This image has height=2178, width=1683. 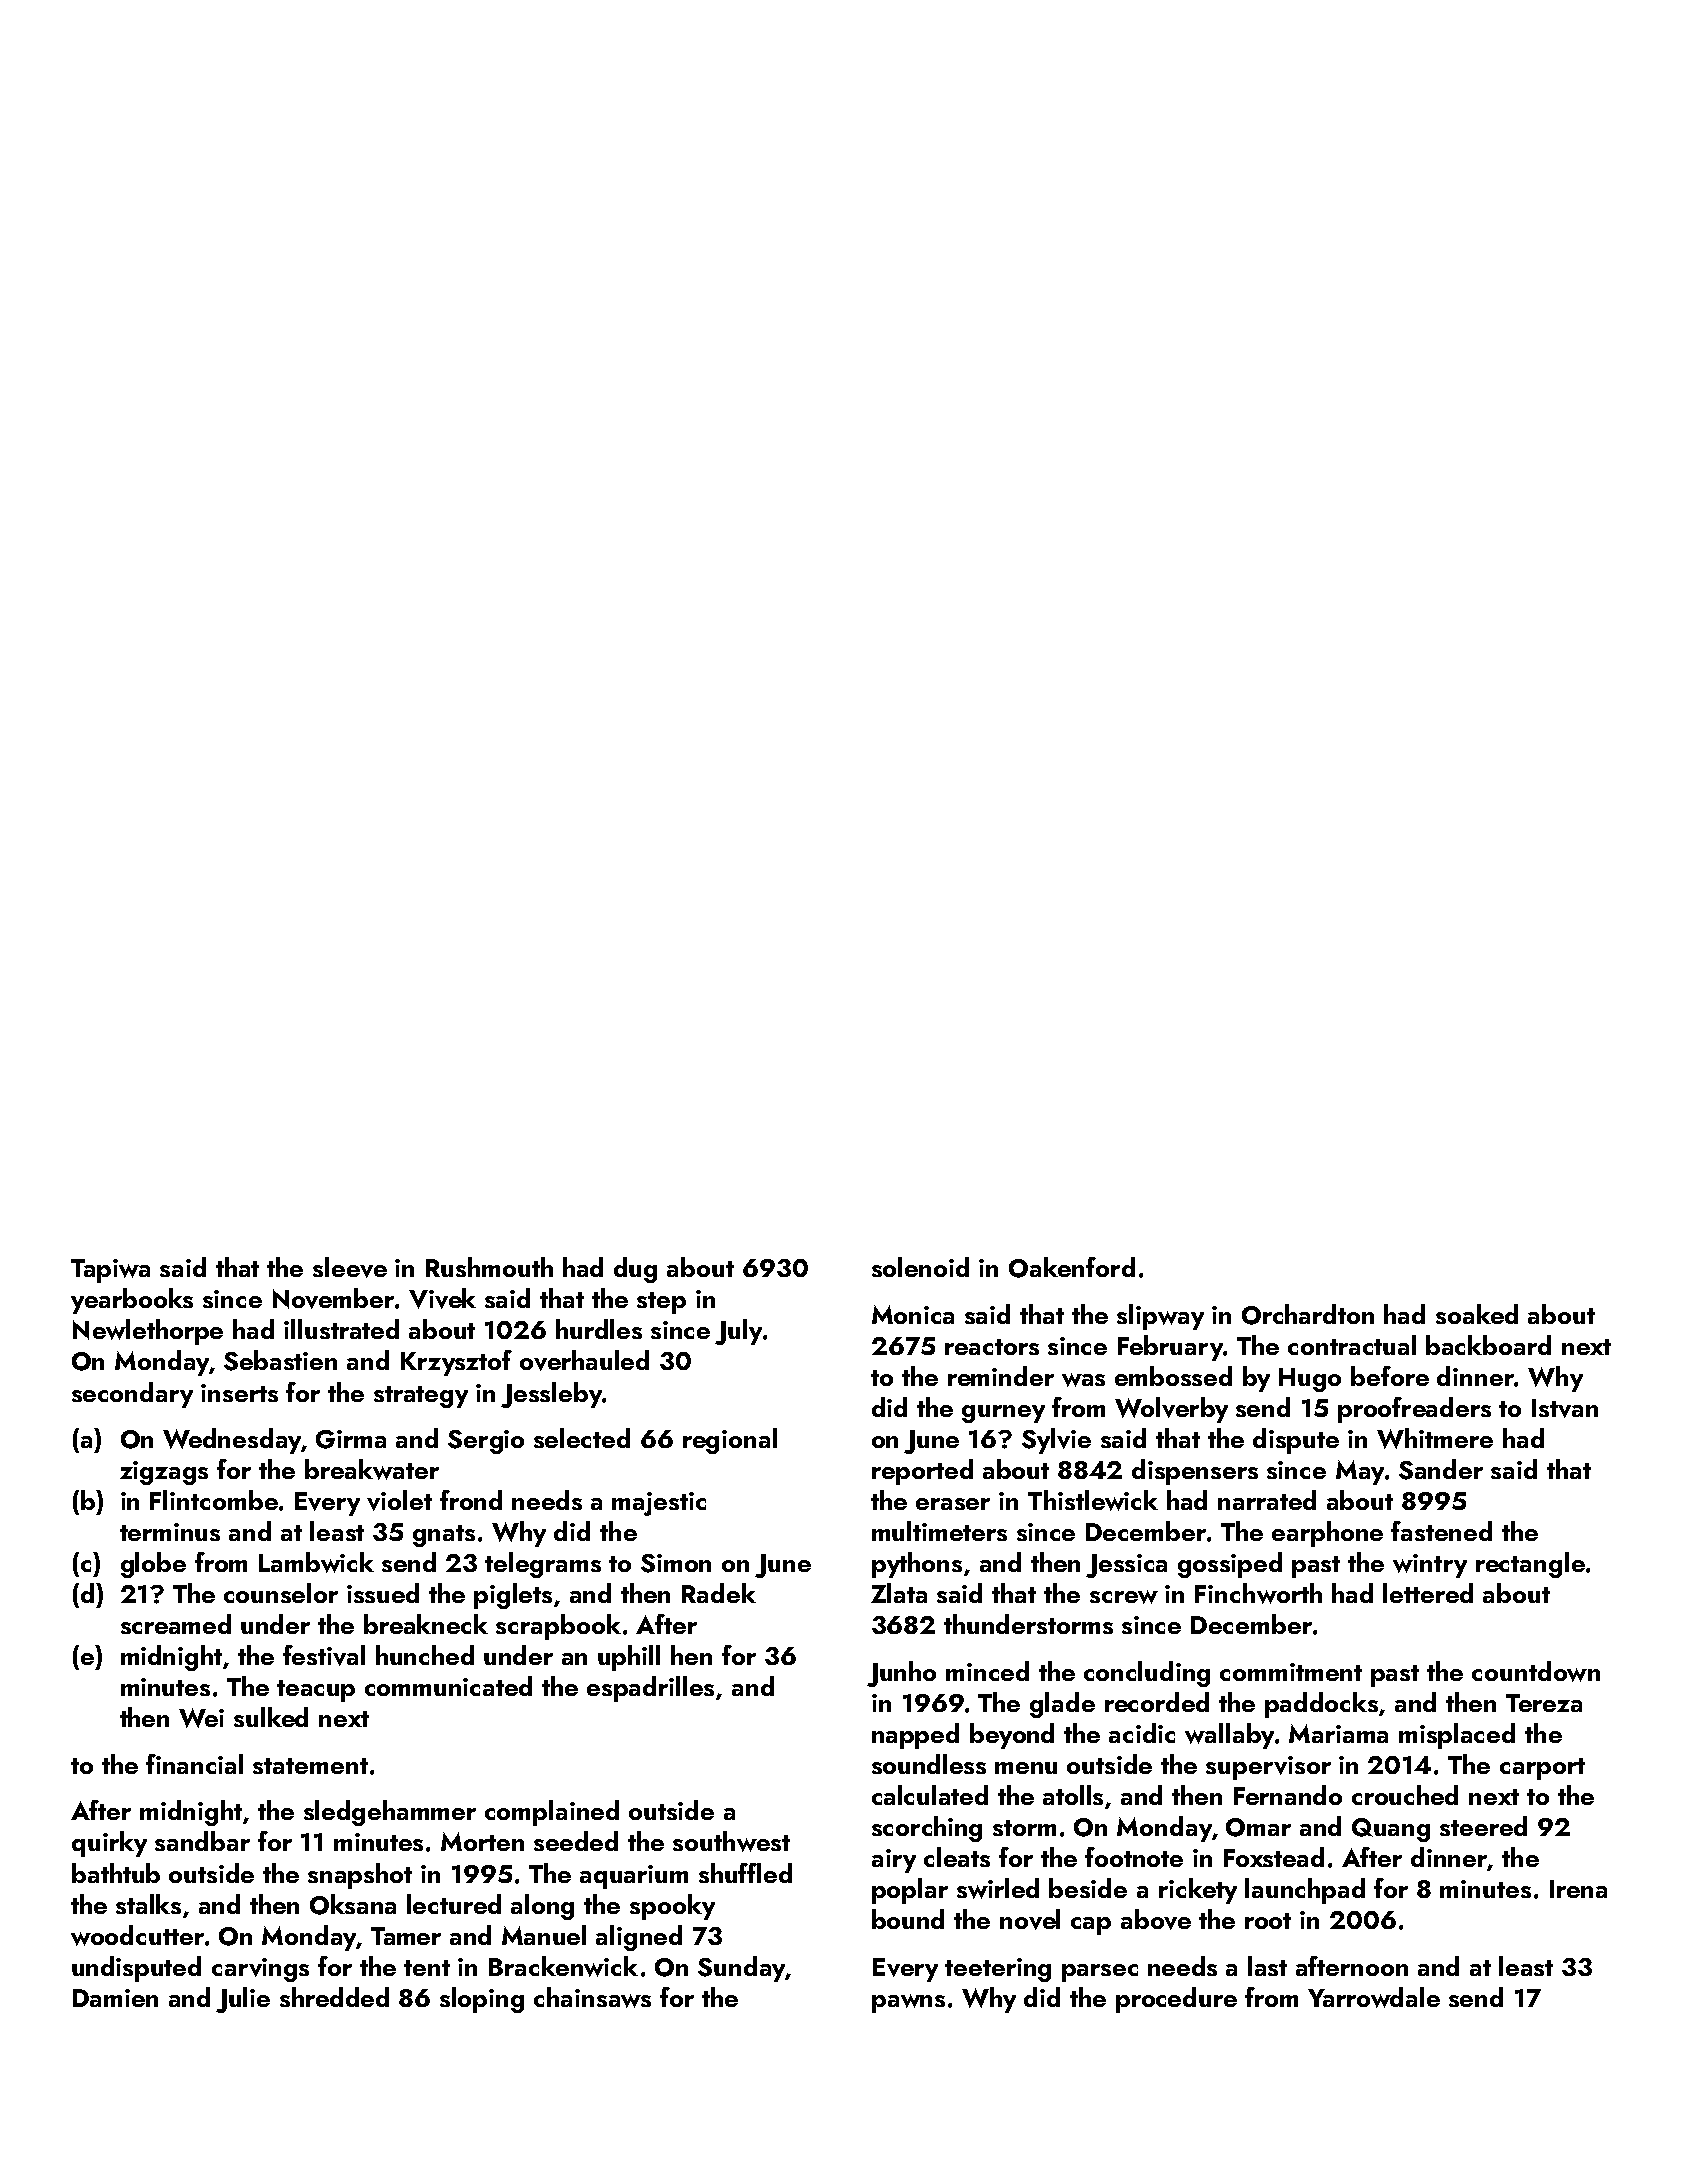 I want to click on Oakenford, so click(x=1072, y=1267).
